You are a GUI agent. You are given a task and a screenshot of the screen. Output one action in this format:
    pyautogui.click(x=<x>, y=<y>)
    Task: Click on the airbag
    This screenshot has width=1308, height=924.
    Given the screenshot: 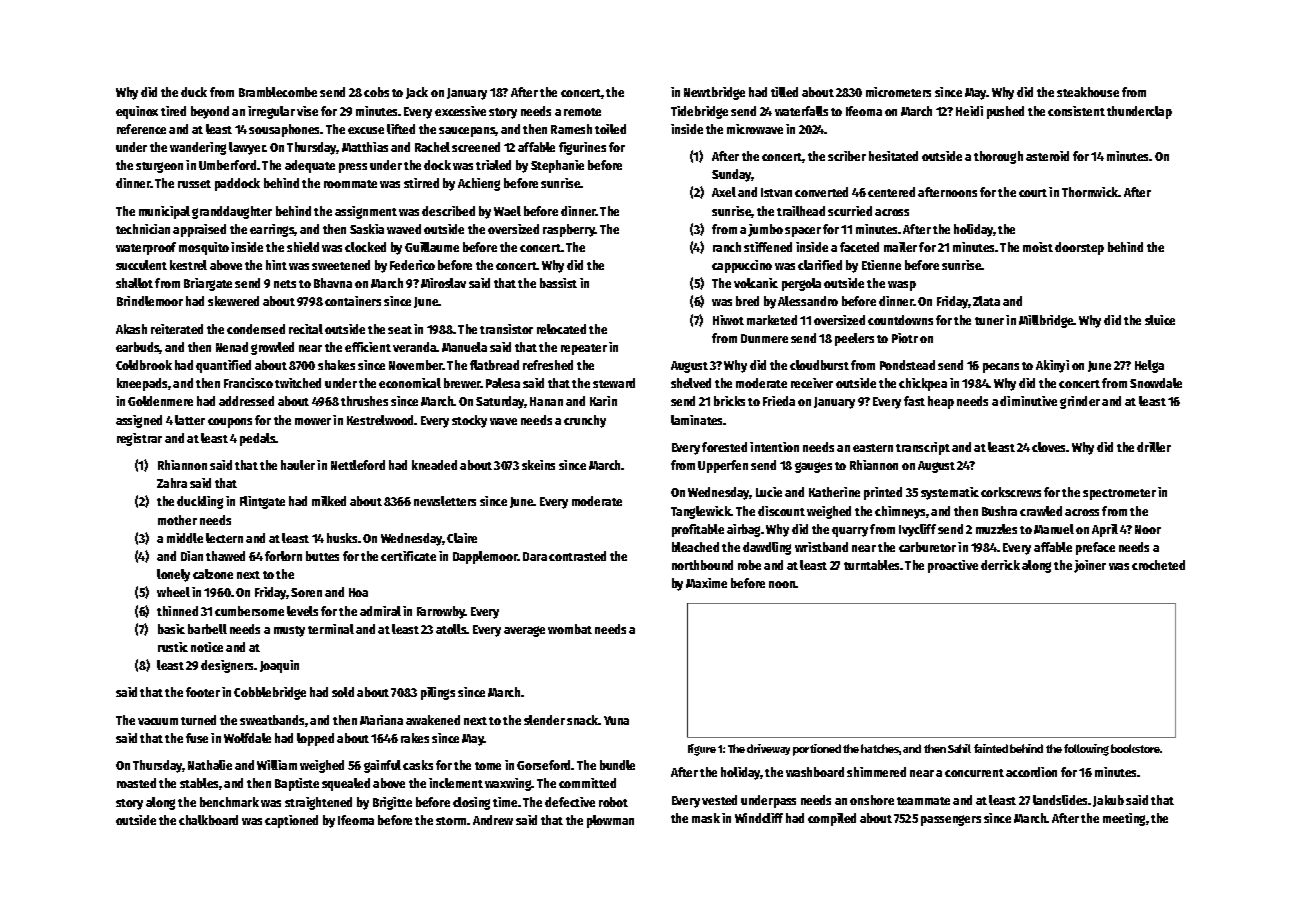 What is the action you would take?
    pyautogui.click(x=744, y=530)
